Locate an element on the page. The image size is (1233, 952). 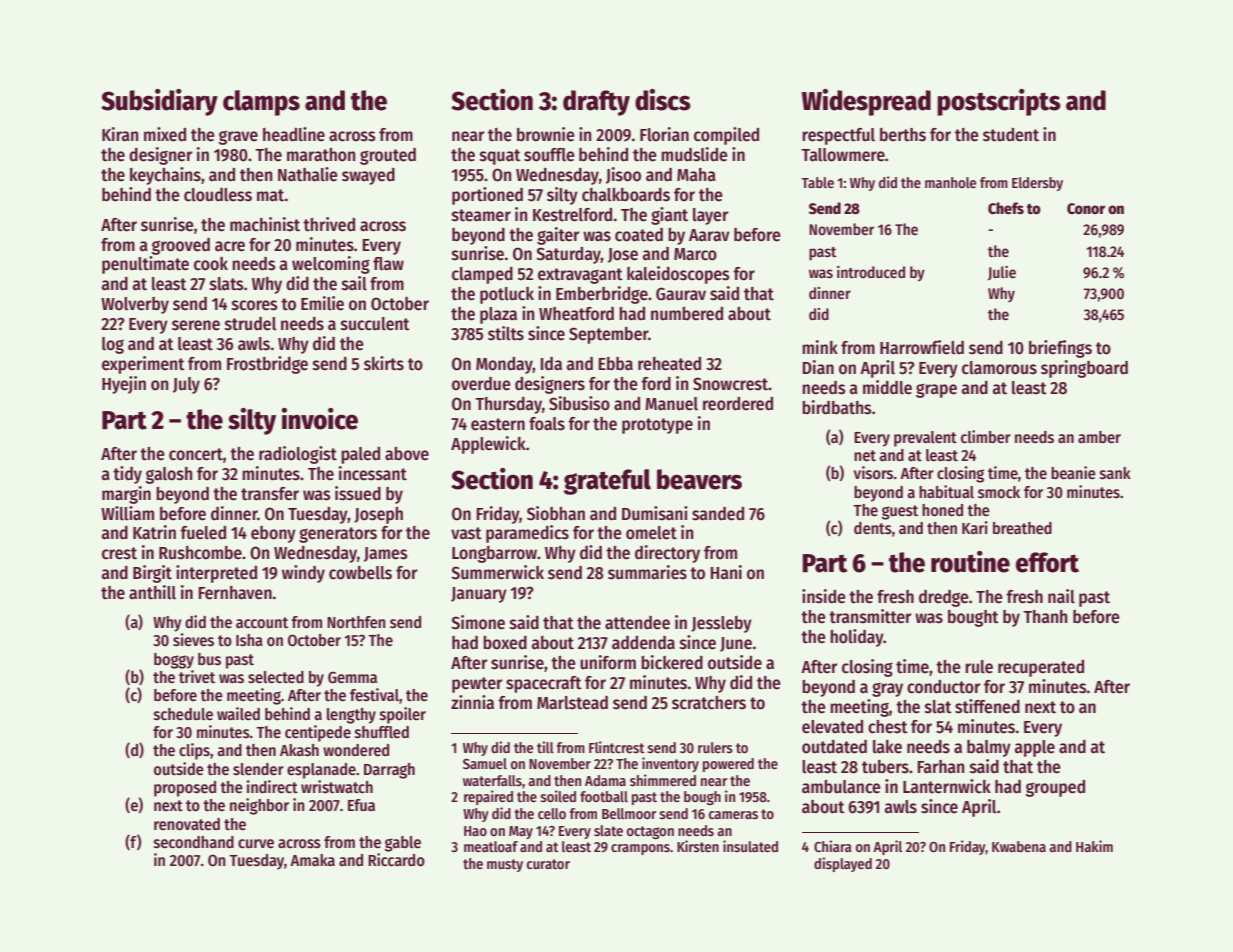
briefings is located at coordinates (1060, 349).
